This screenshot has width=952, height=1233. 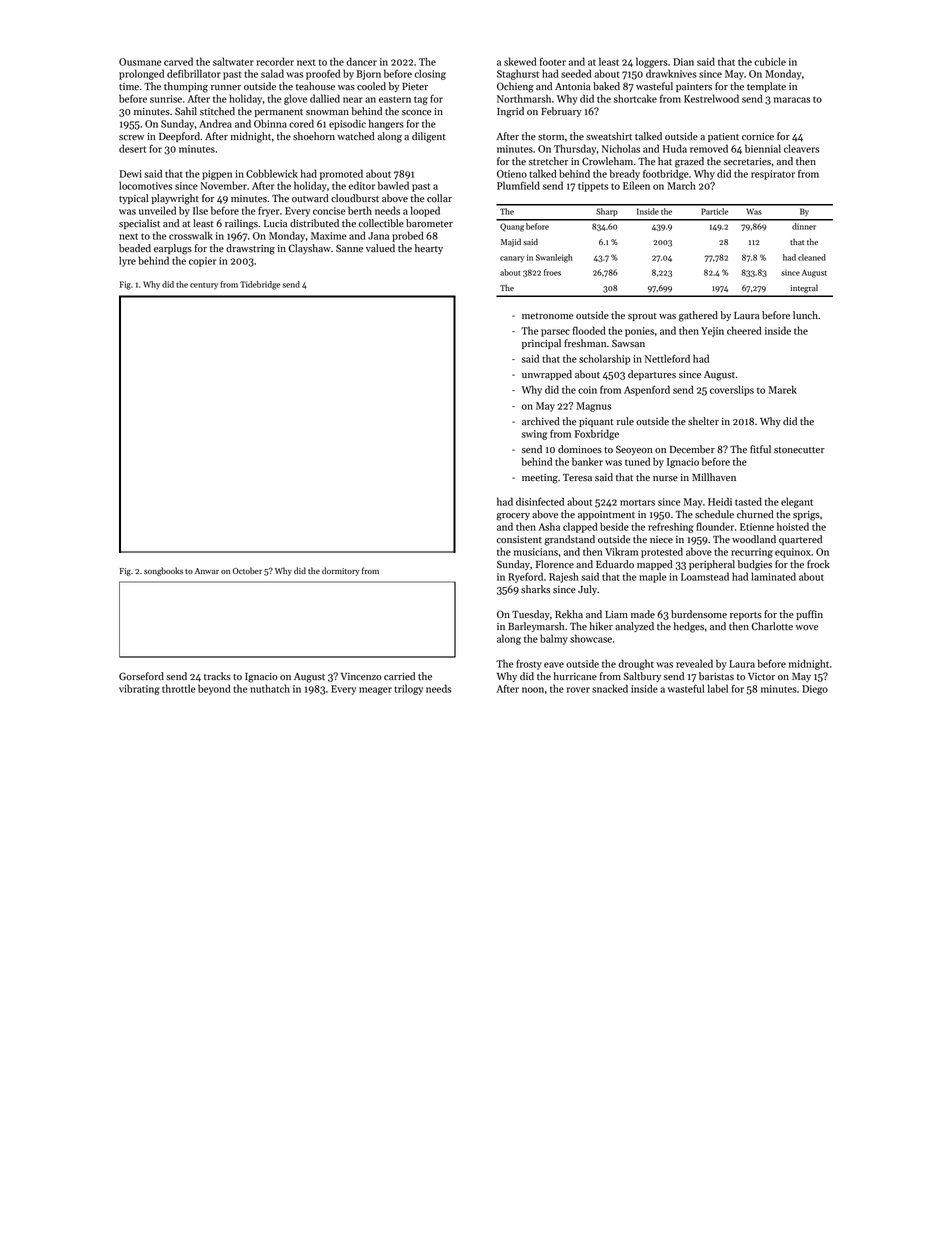 What do you see at coordinates (547, 316) in the screenshot?
I see `metronome` at bounding box center [547, 316].
